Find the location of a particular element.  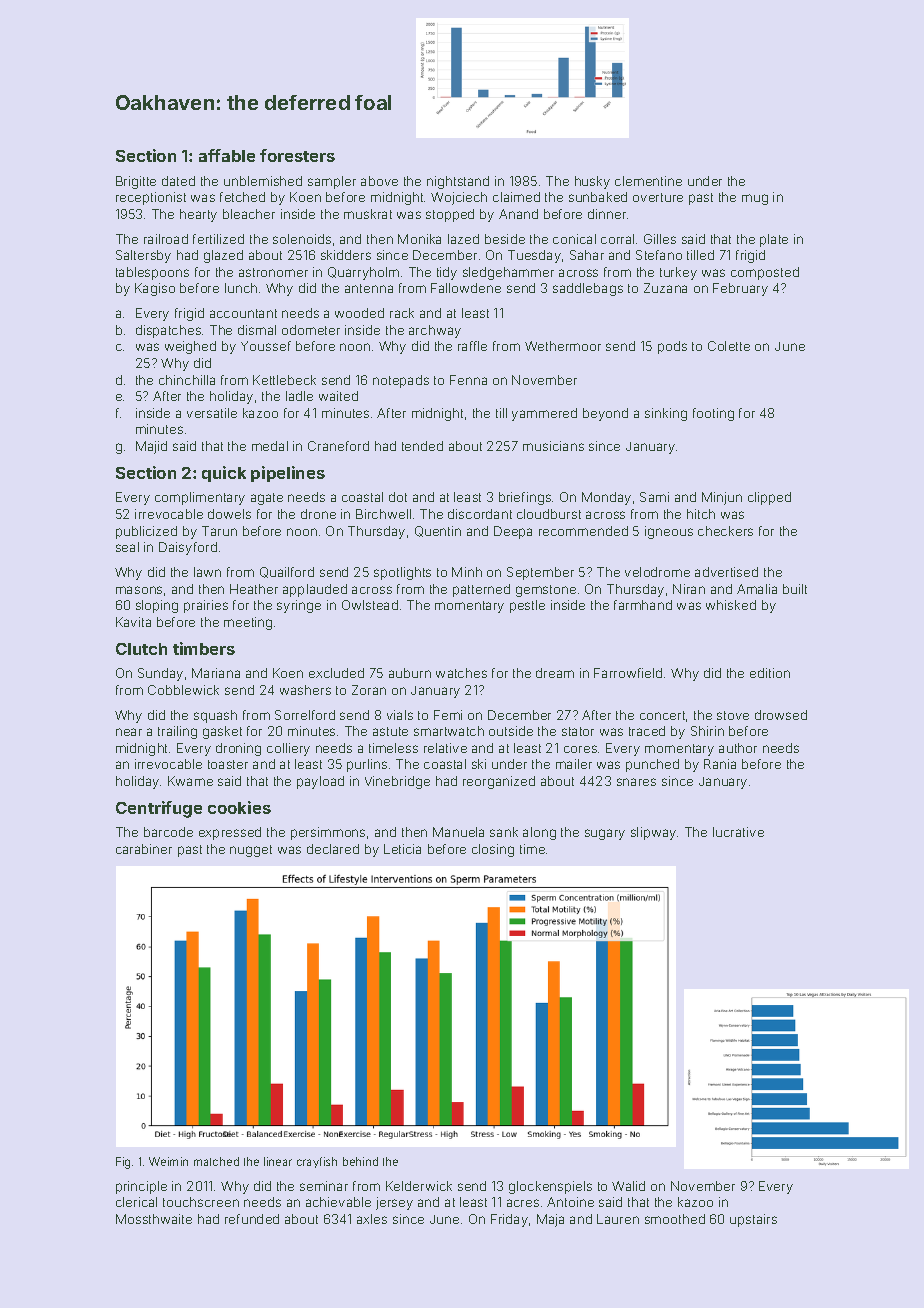

briefings is located at coordinates (525, 498).
